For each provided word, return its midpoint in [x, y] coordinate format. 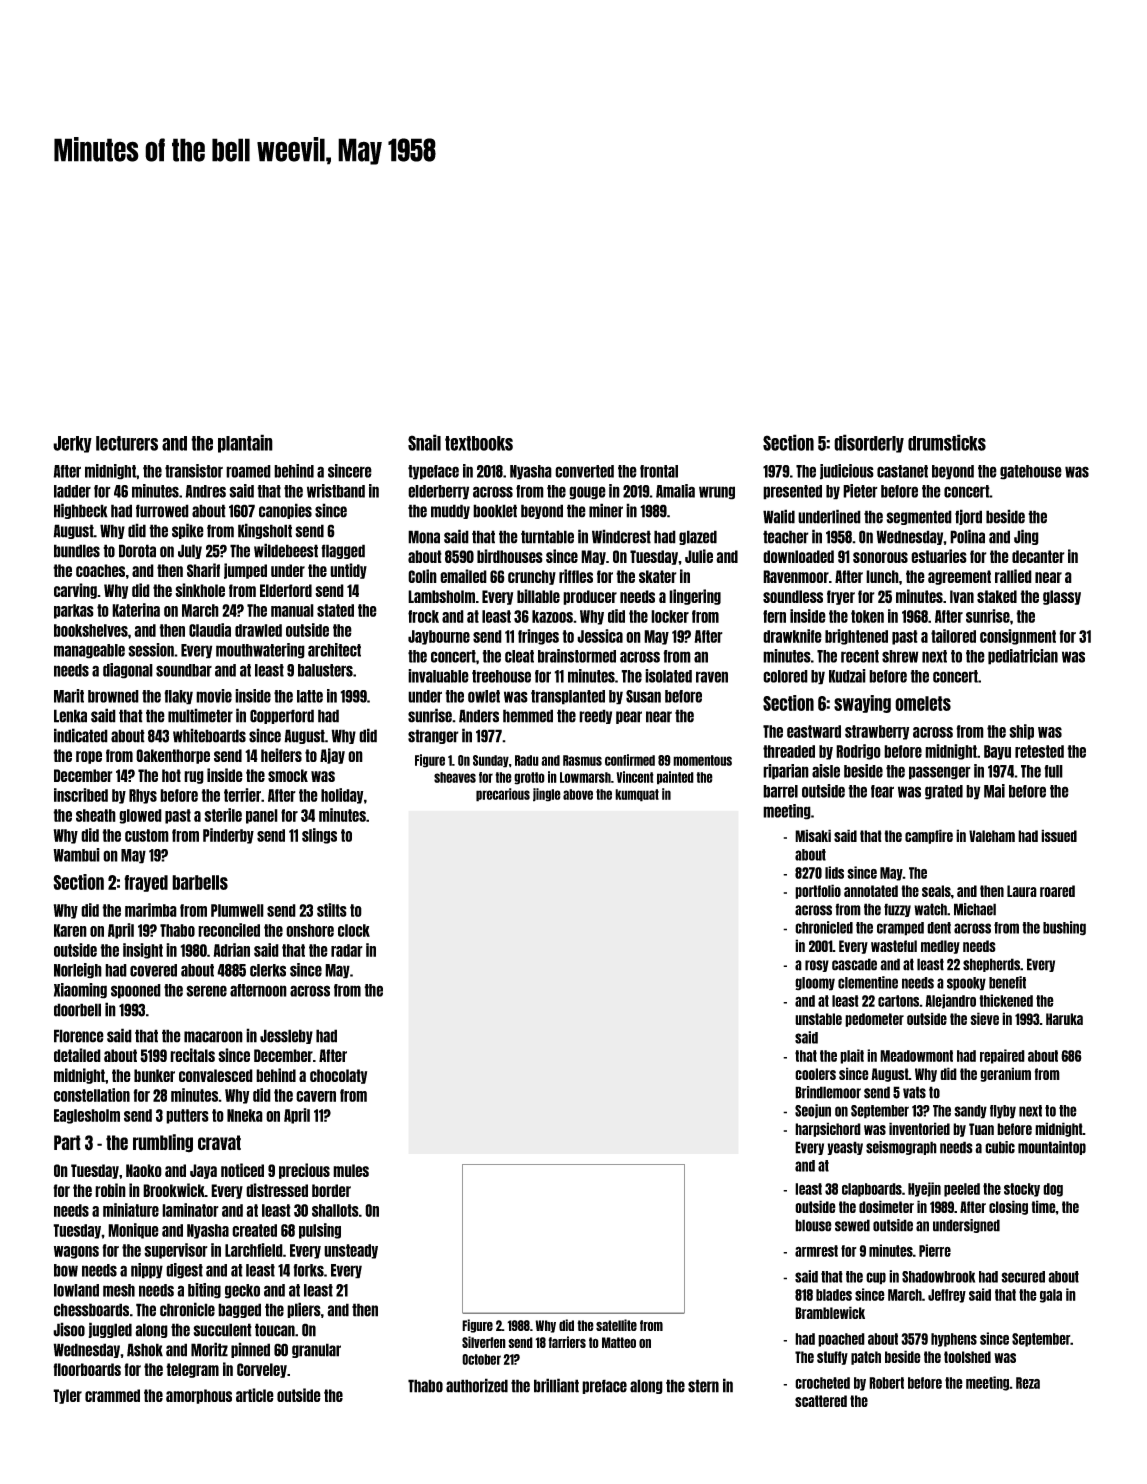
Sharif [203, 570]
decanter [1038, 556]
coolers [815, 1074]
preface [604, 1386]
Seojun [813, 1111]
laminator [190, 1210]
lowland [76, 1290]
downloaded [798, 556]
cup [876, 1278]
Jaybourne [439, 637]
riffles [576, 576]
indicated [81, 735]
